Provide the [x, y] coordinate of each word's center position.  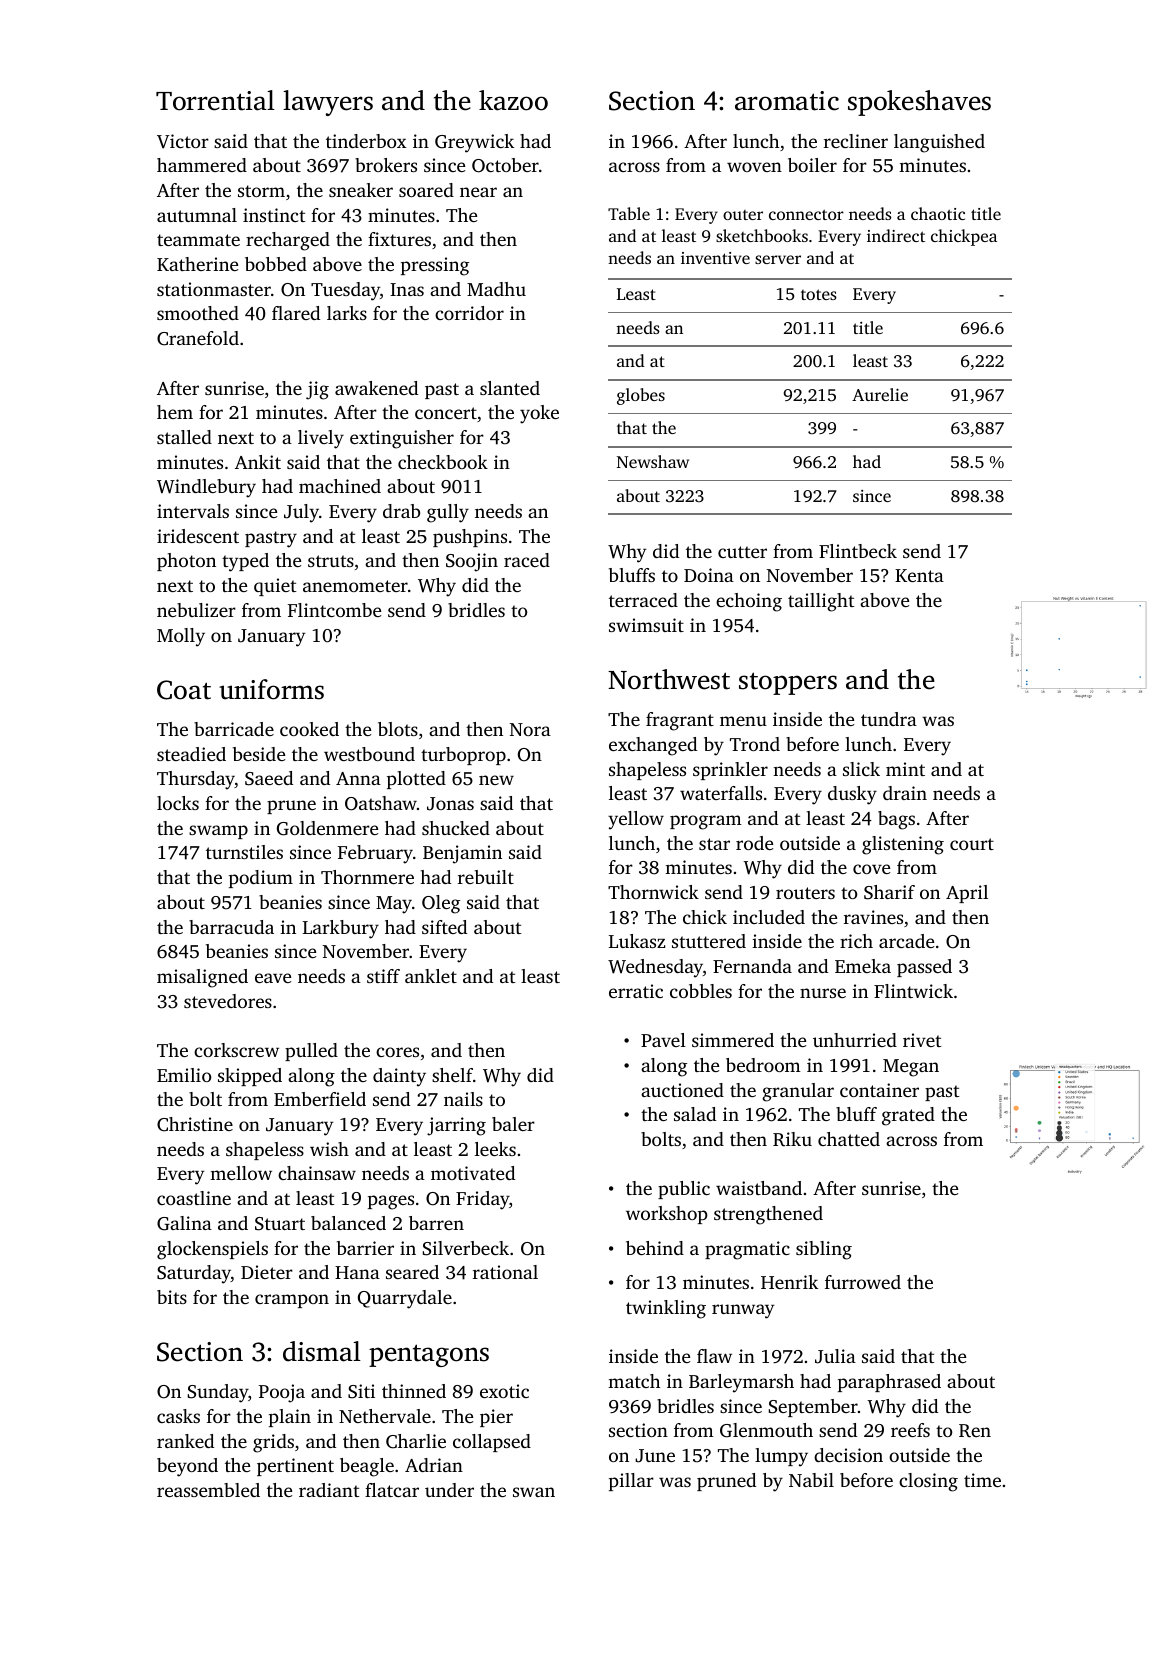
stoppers [788, 683]
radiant [329, 1490]
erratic [636, 991]
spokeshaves [919, 103]
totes [819, 294]
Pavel [663, 1040]
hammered [202, 165]
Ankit [258, 462]
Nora [530, 729]
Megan [911, 1068]
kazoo [513, 100]
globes [641, 396]
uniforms [271, 689]
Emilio [184, 1075]
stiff [383, 976]
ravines [873, 917]
